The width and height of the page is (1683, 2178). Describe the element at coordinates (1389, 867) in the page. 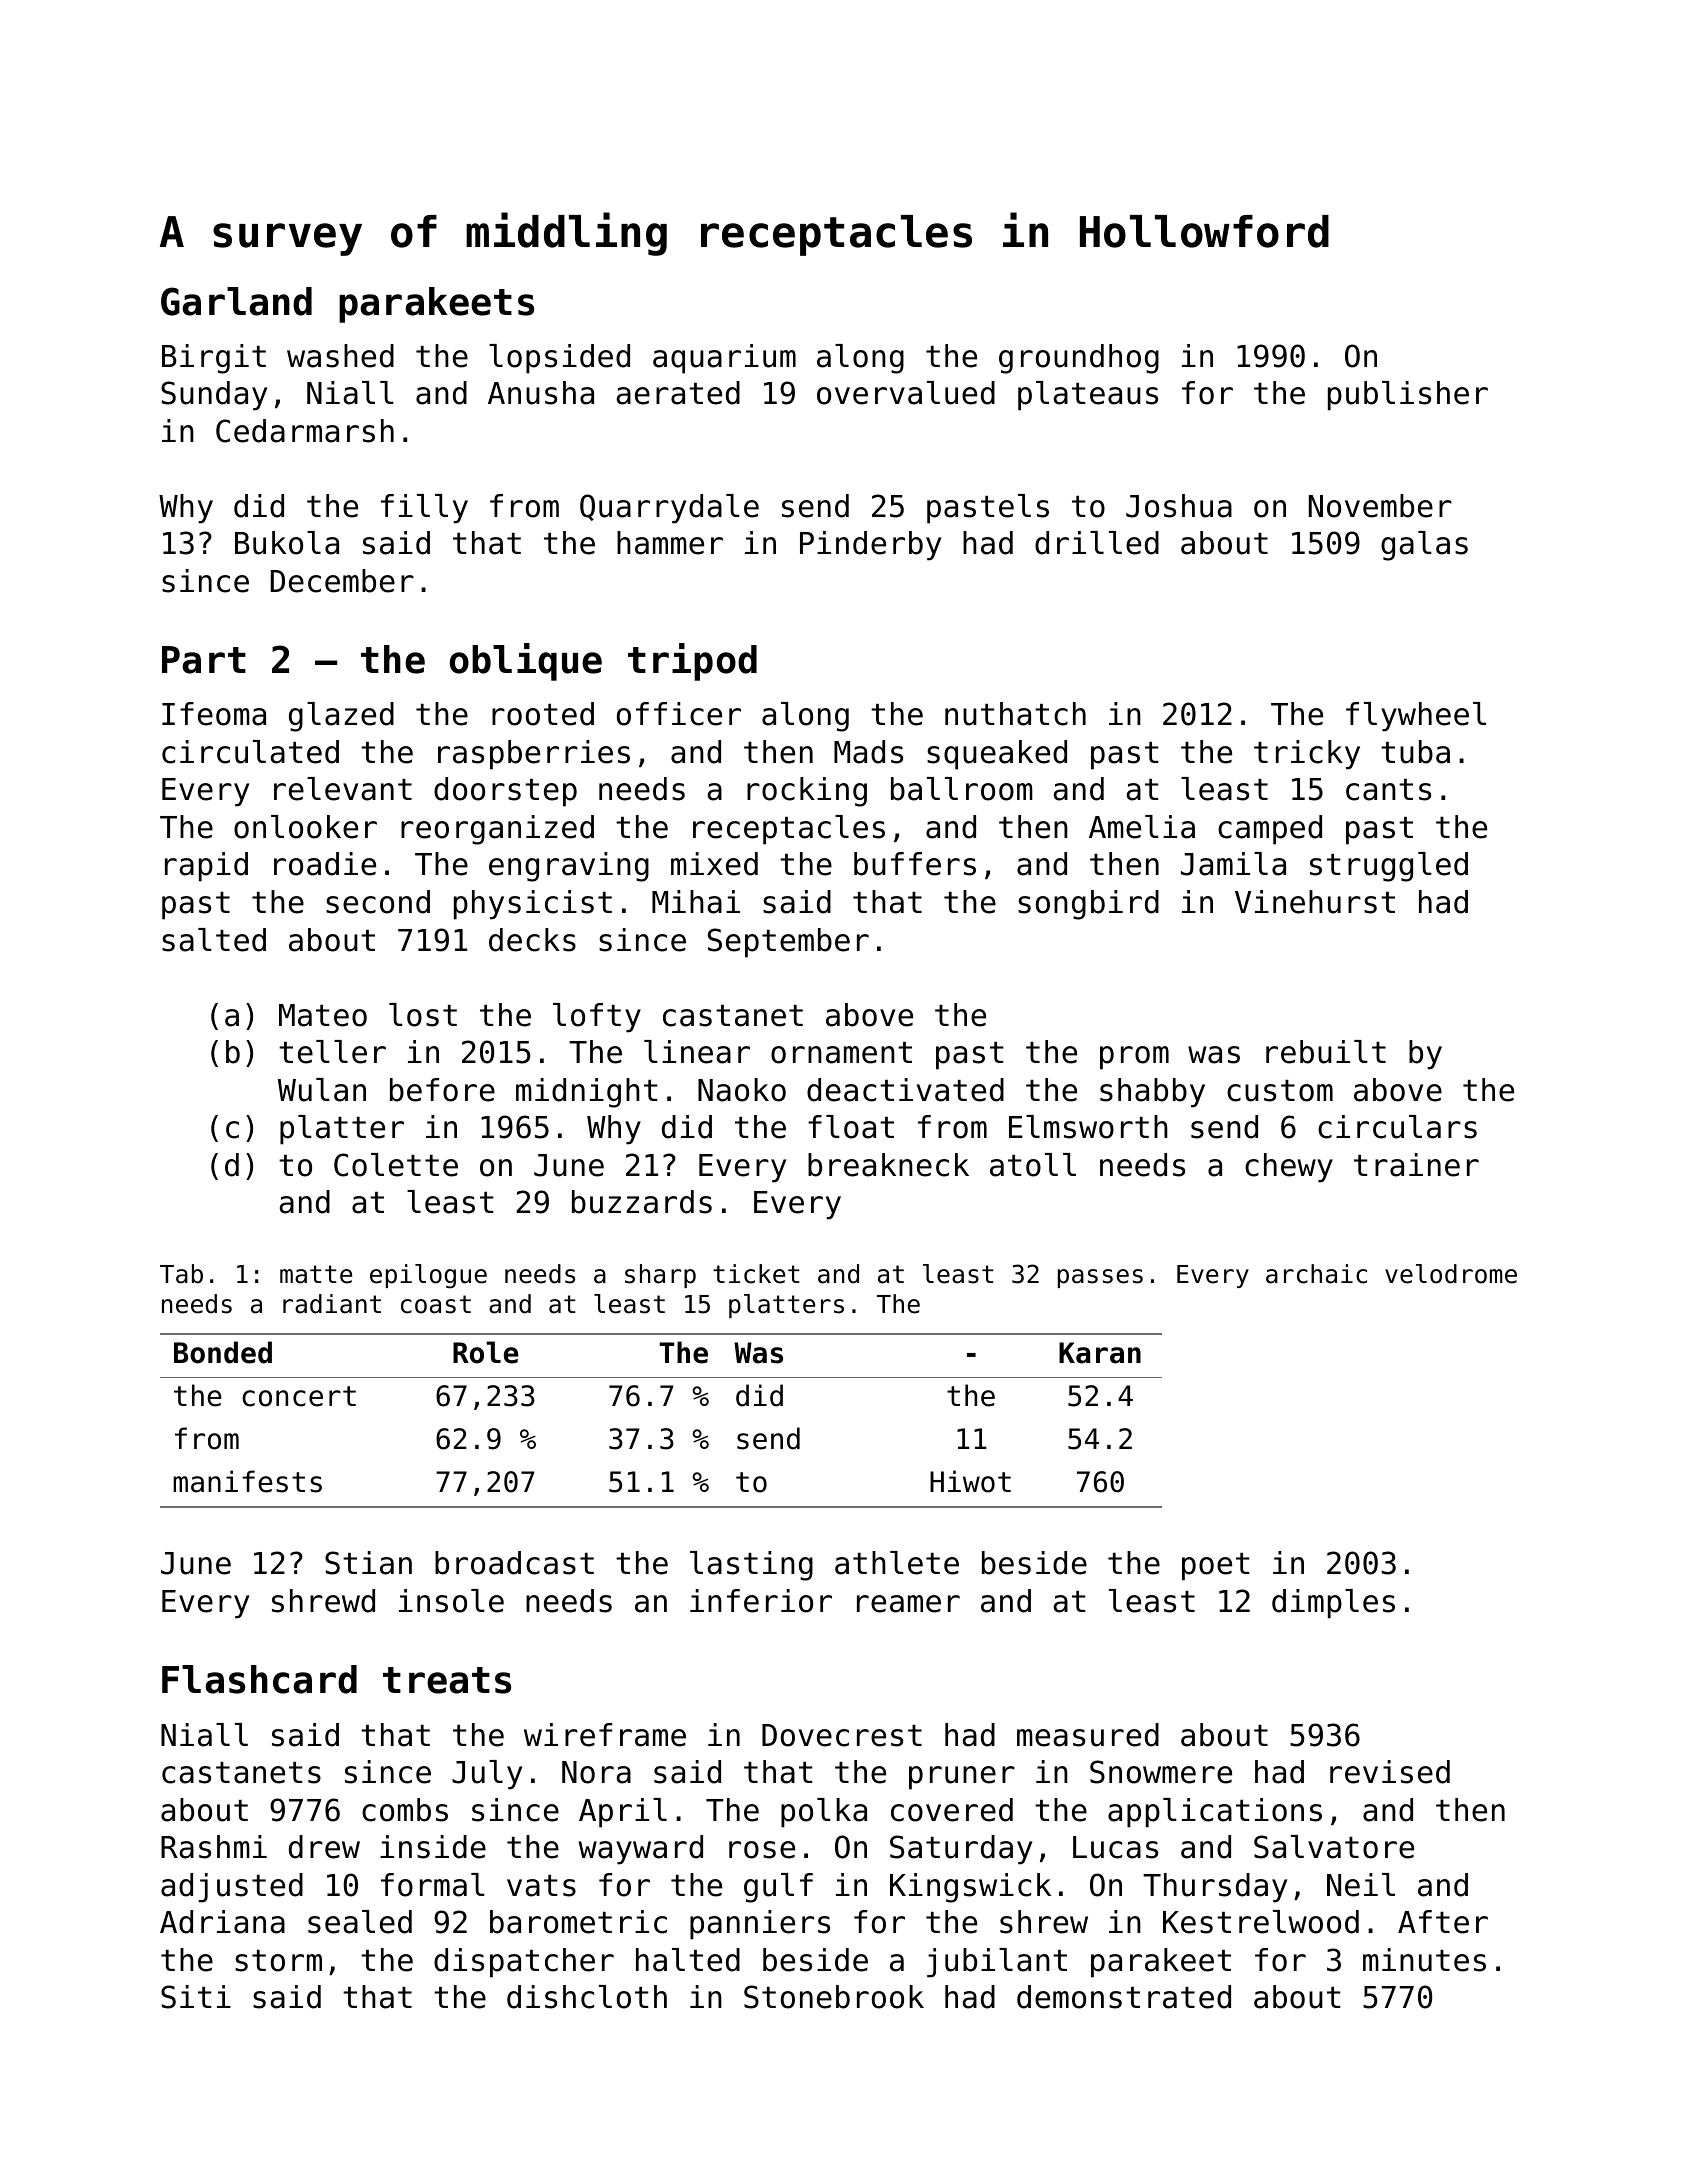

I see `struggled` at that location.
